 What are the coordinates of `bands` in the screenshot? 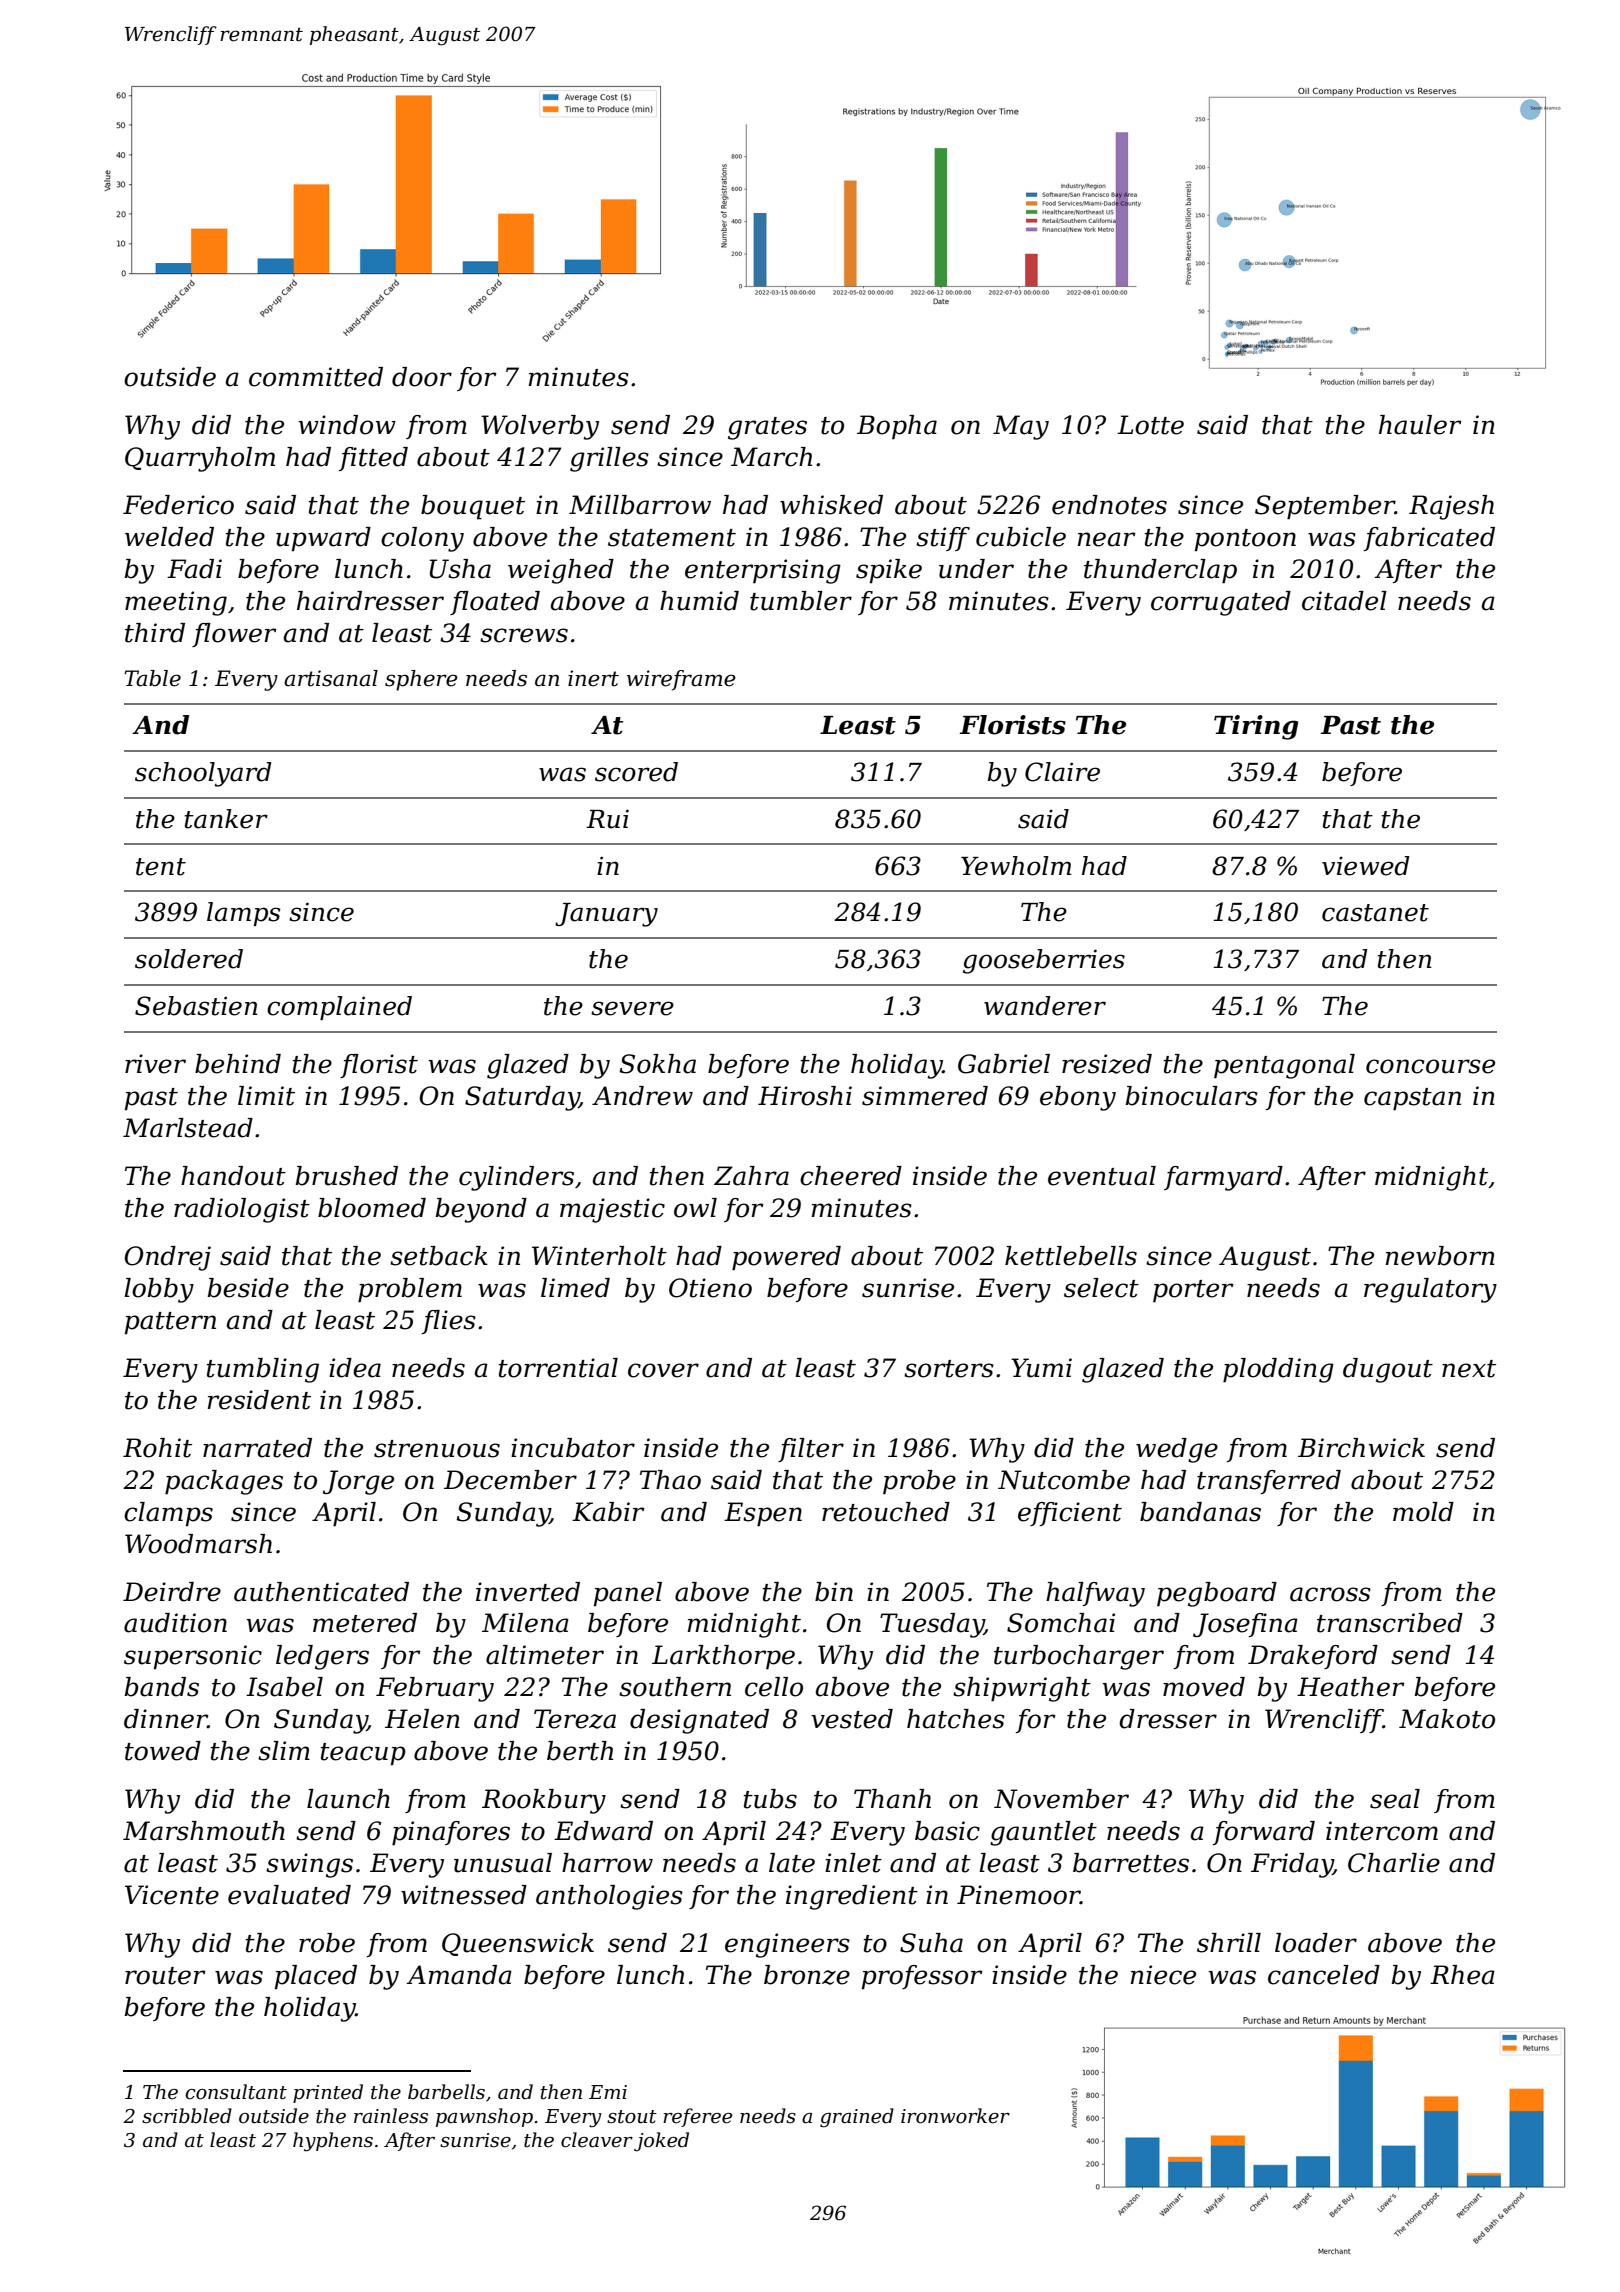 It's located at (161, 1687).
